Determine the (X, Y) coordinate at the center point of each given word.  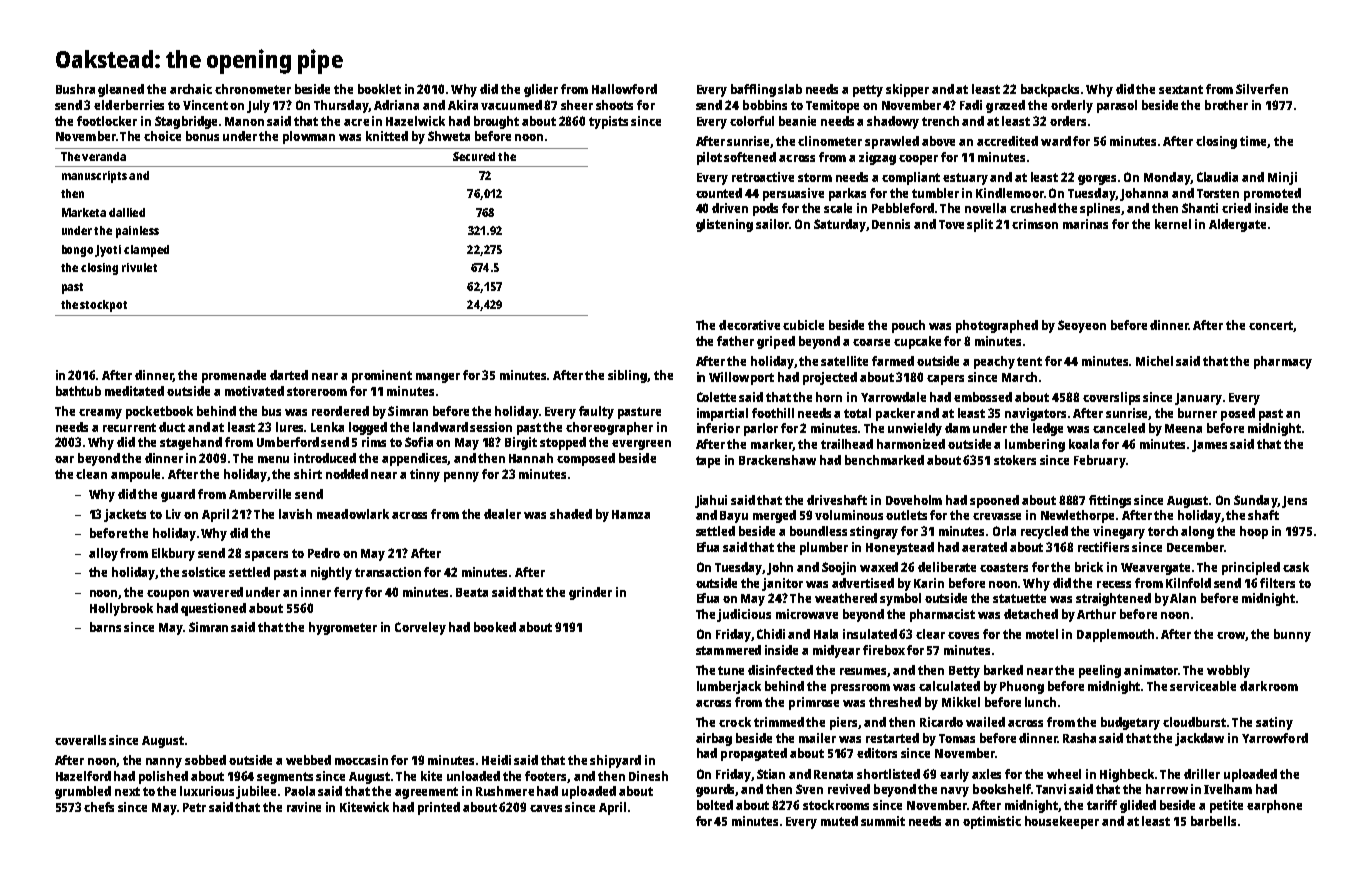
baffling (753, 90)
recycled (1044, 532)
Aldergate (1237, 225)
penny (461, 477)
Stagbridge (186, 122)
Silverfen (1262, 89)
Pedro (324, 553)
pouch (908, 326)
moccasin (361, 760)
